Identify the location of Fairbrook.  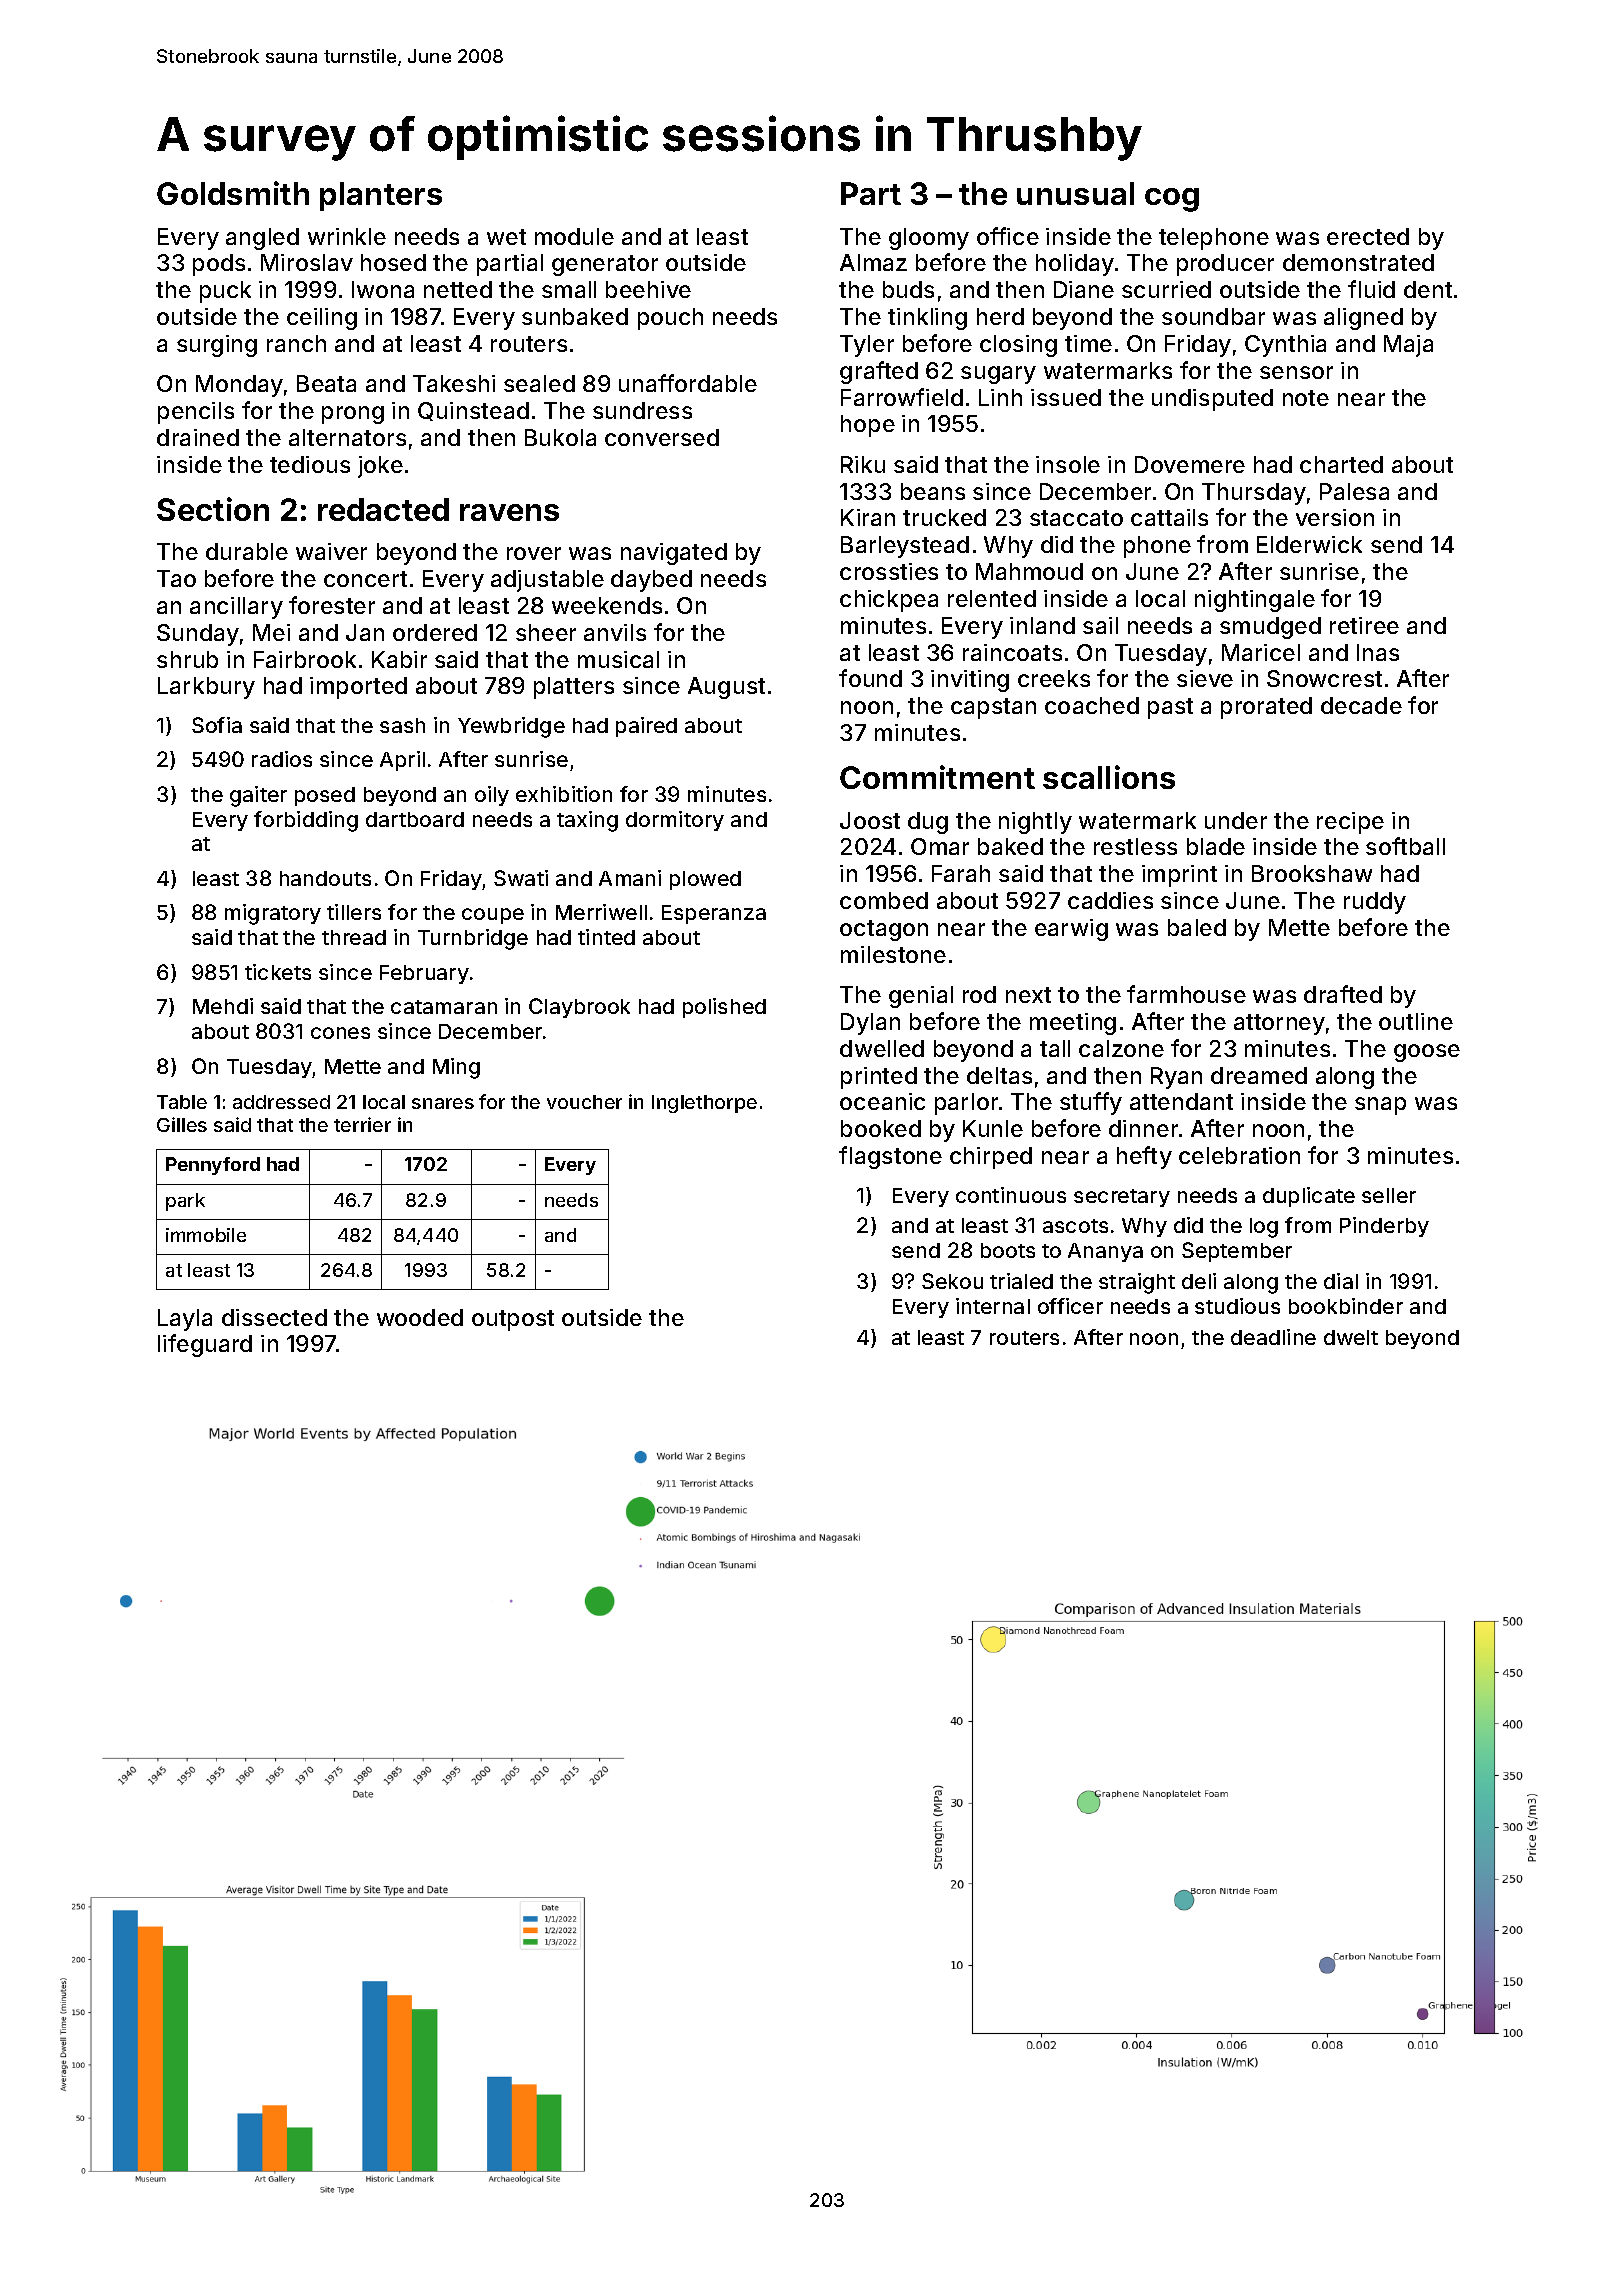
(305, 659).
